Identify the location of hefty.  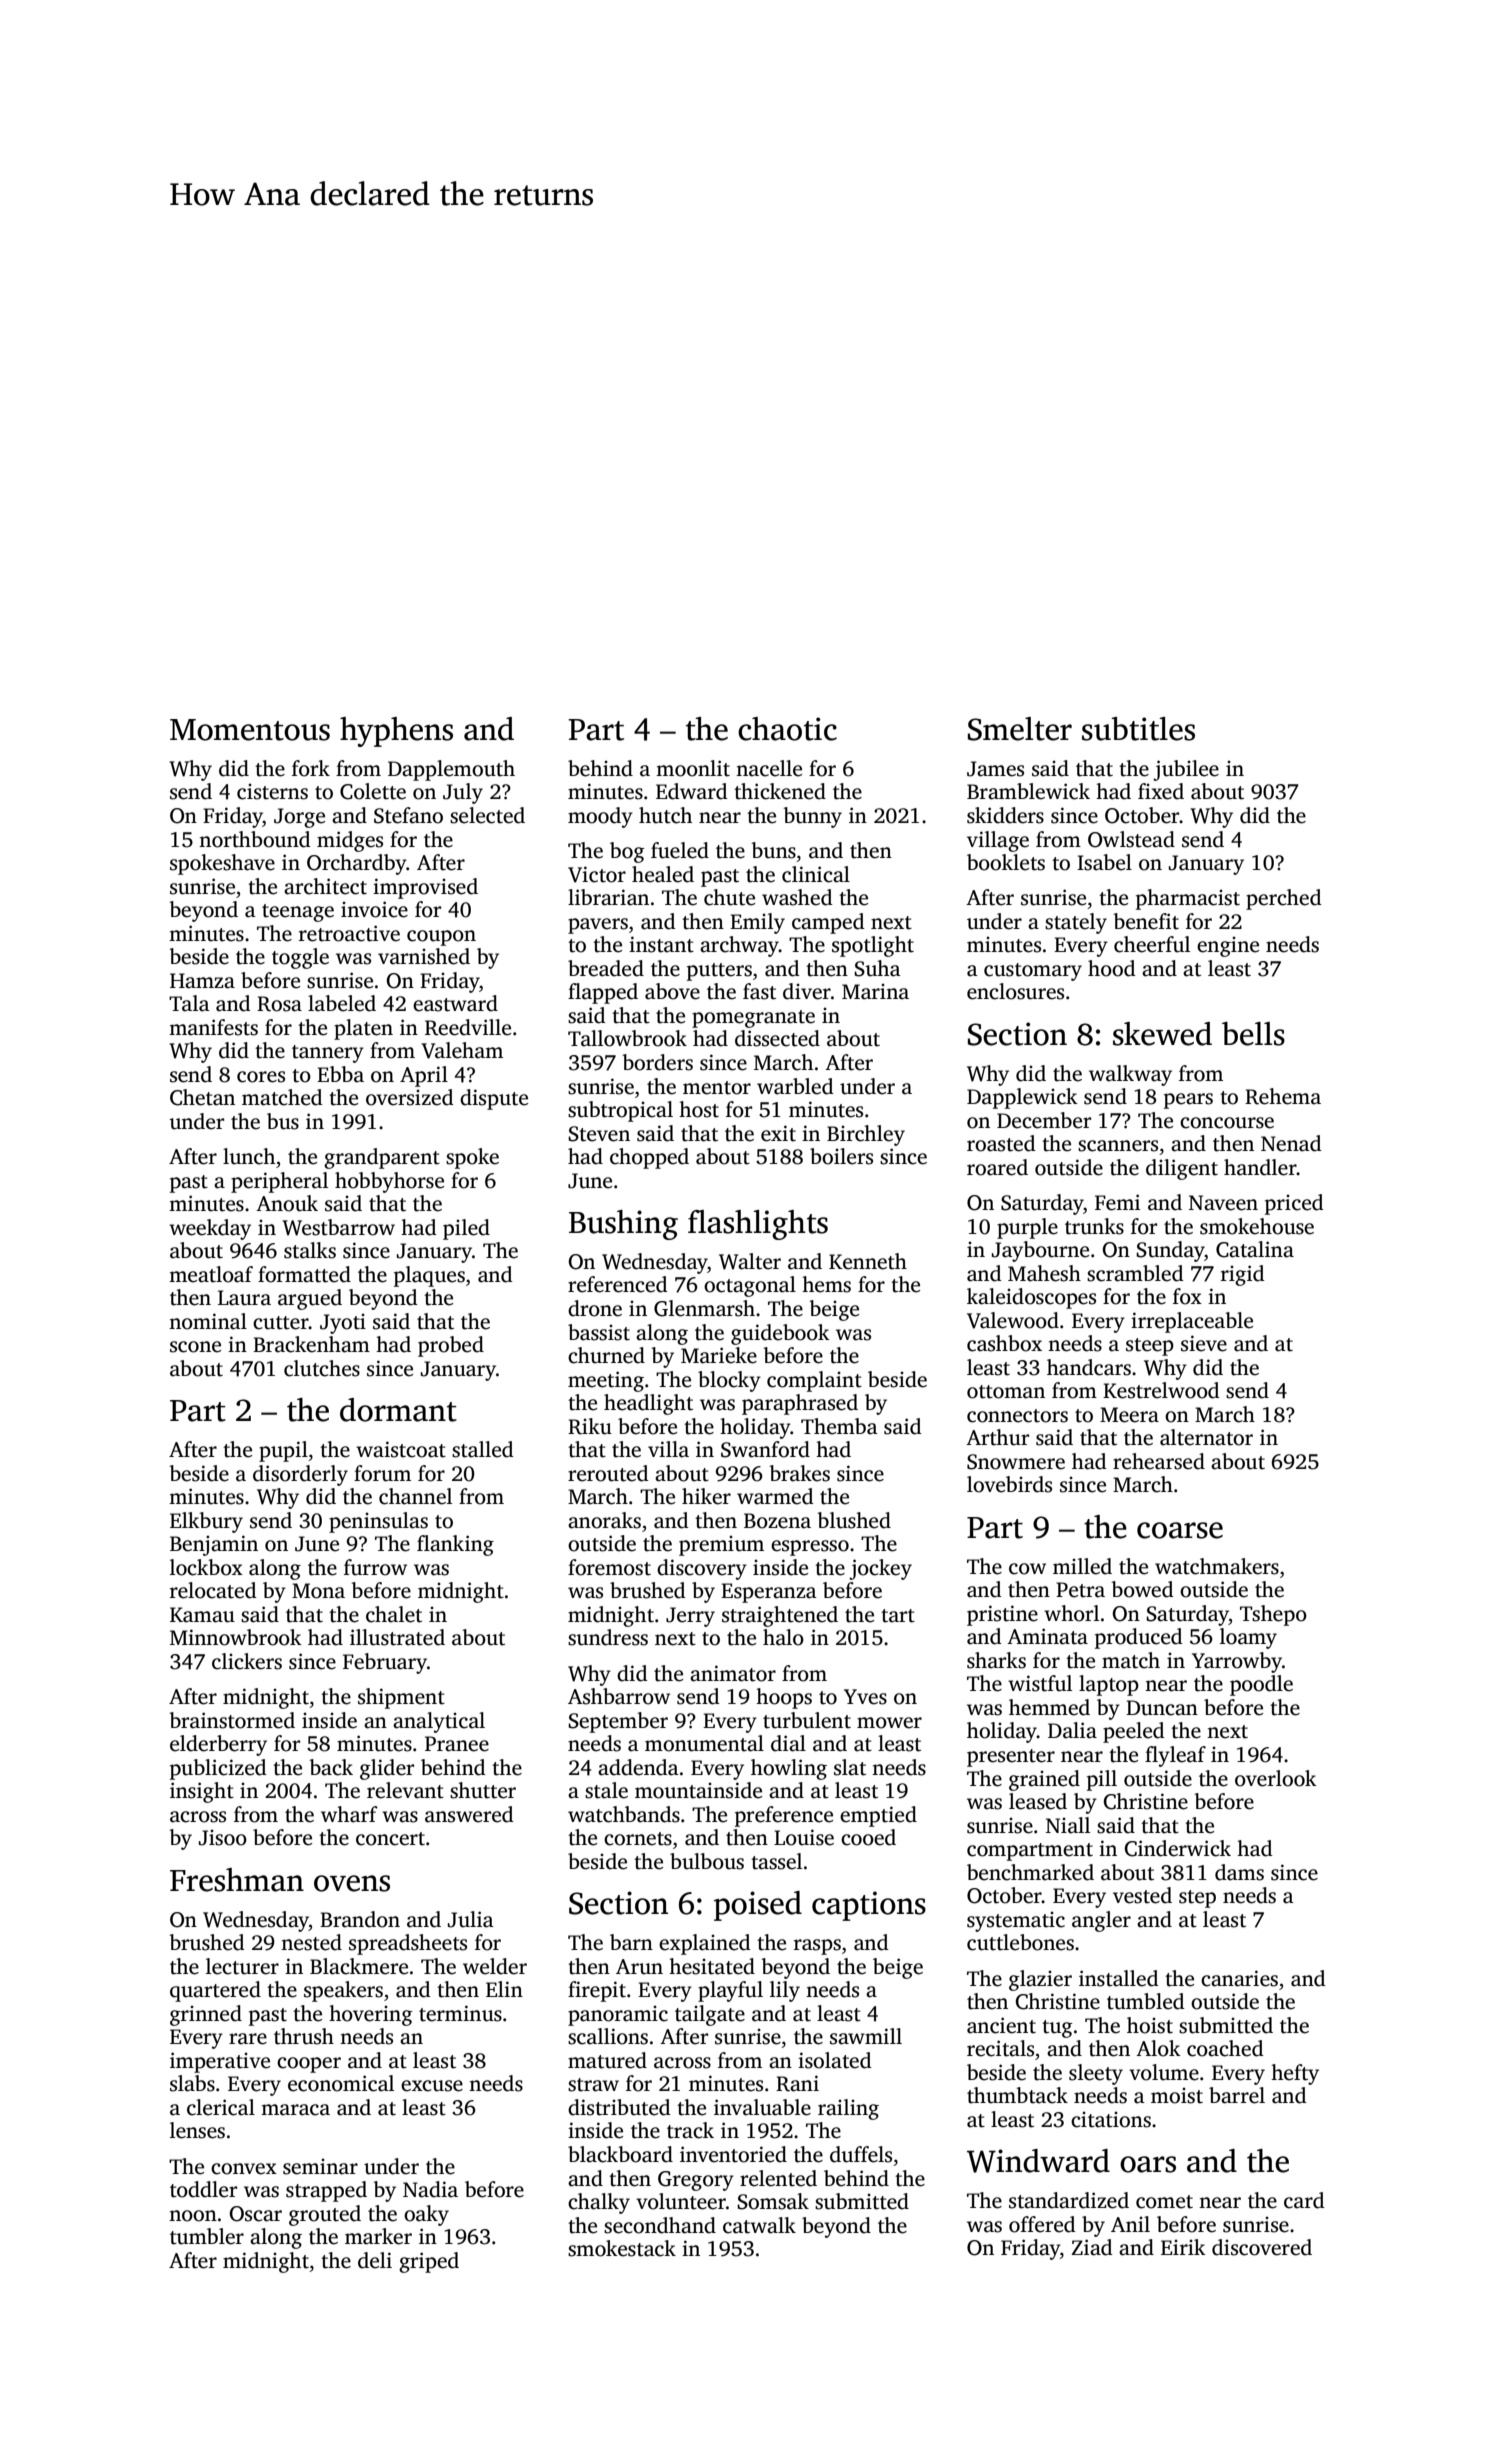
(1295, 2074).
